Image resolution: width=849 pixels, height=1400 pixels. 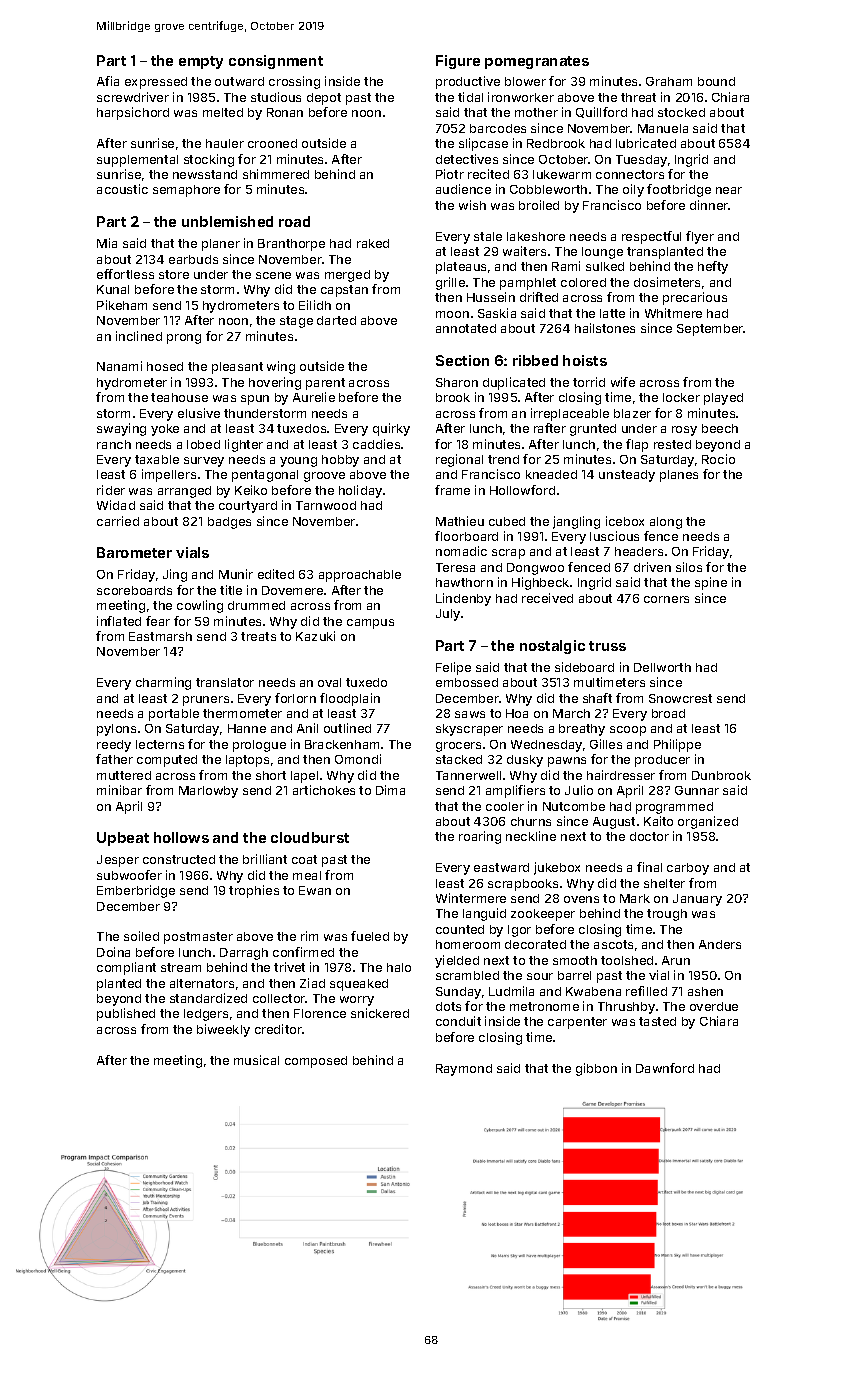 I want to click on swaying, so click(x=121, y=429).
